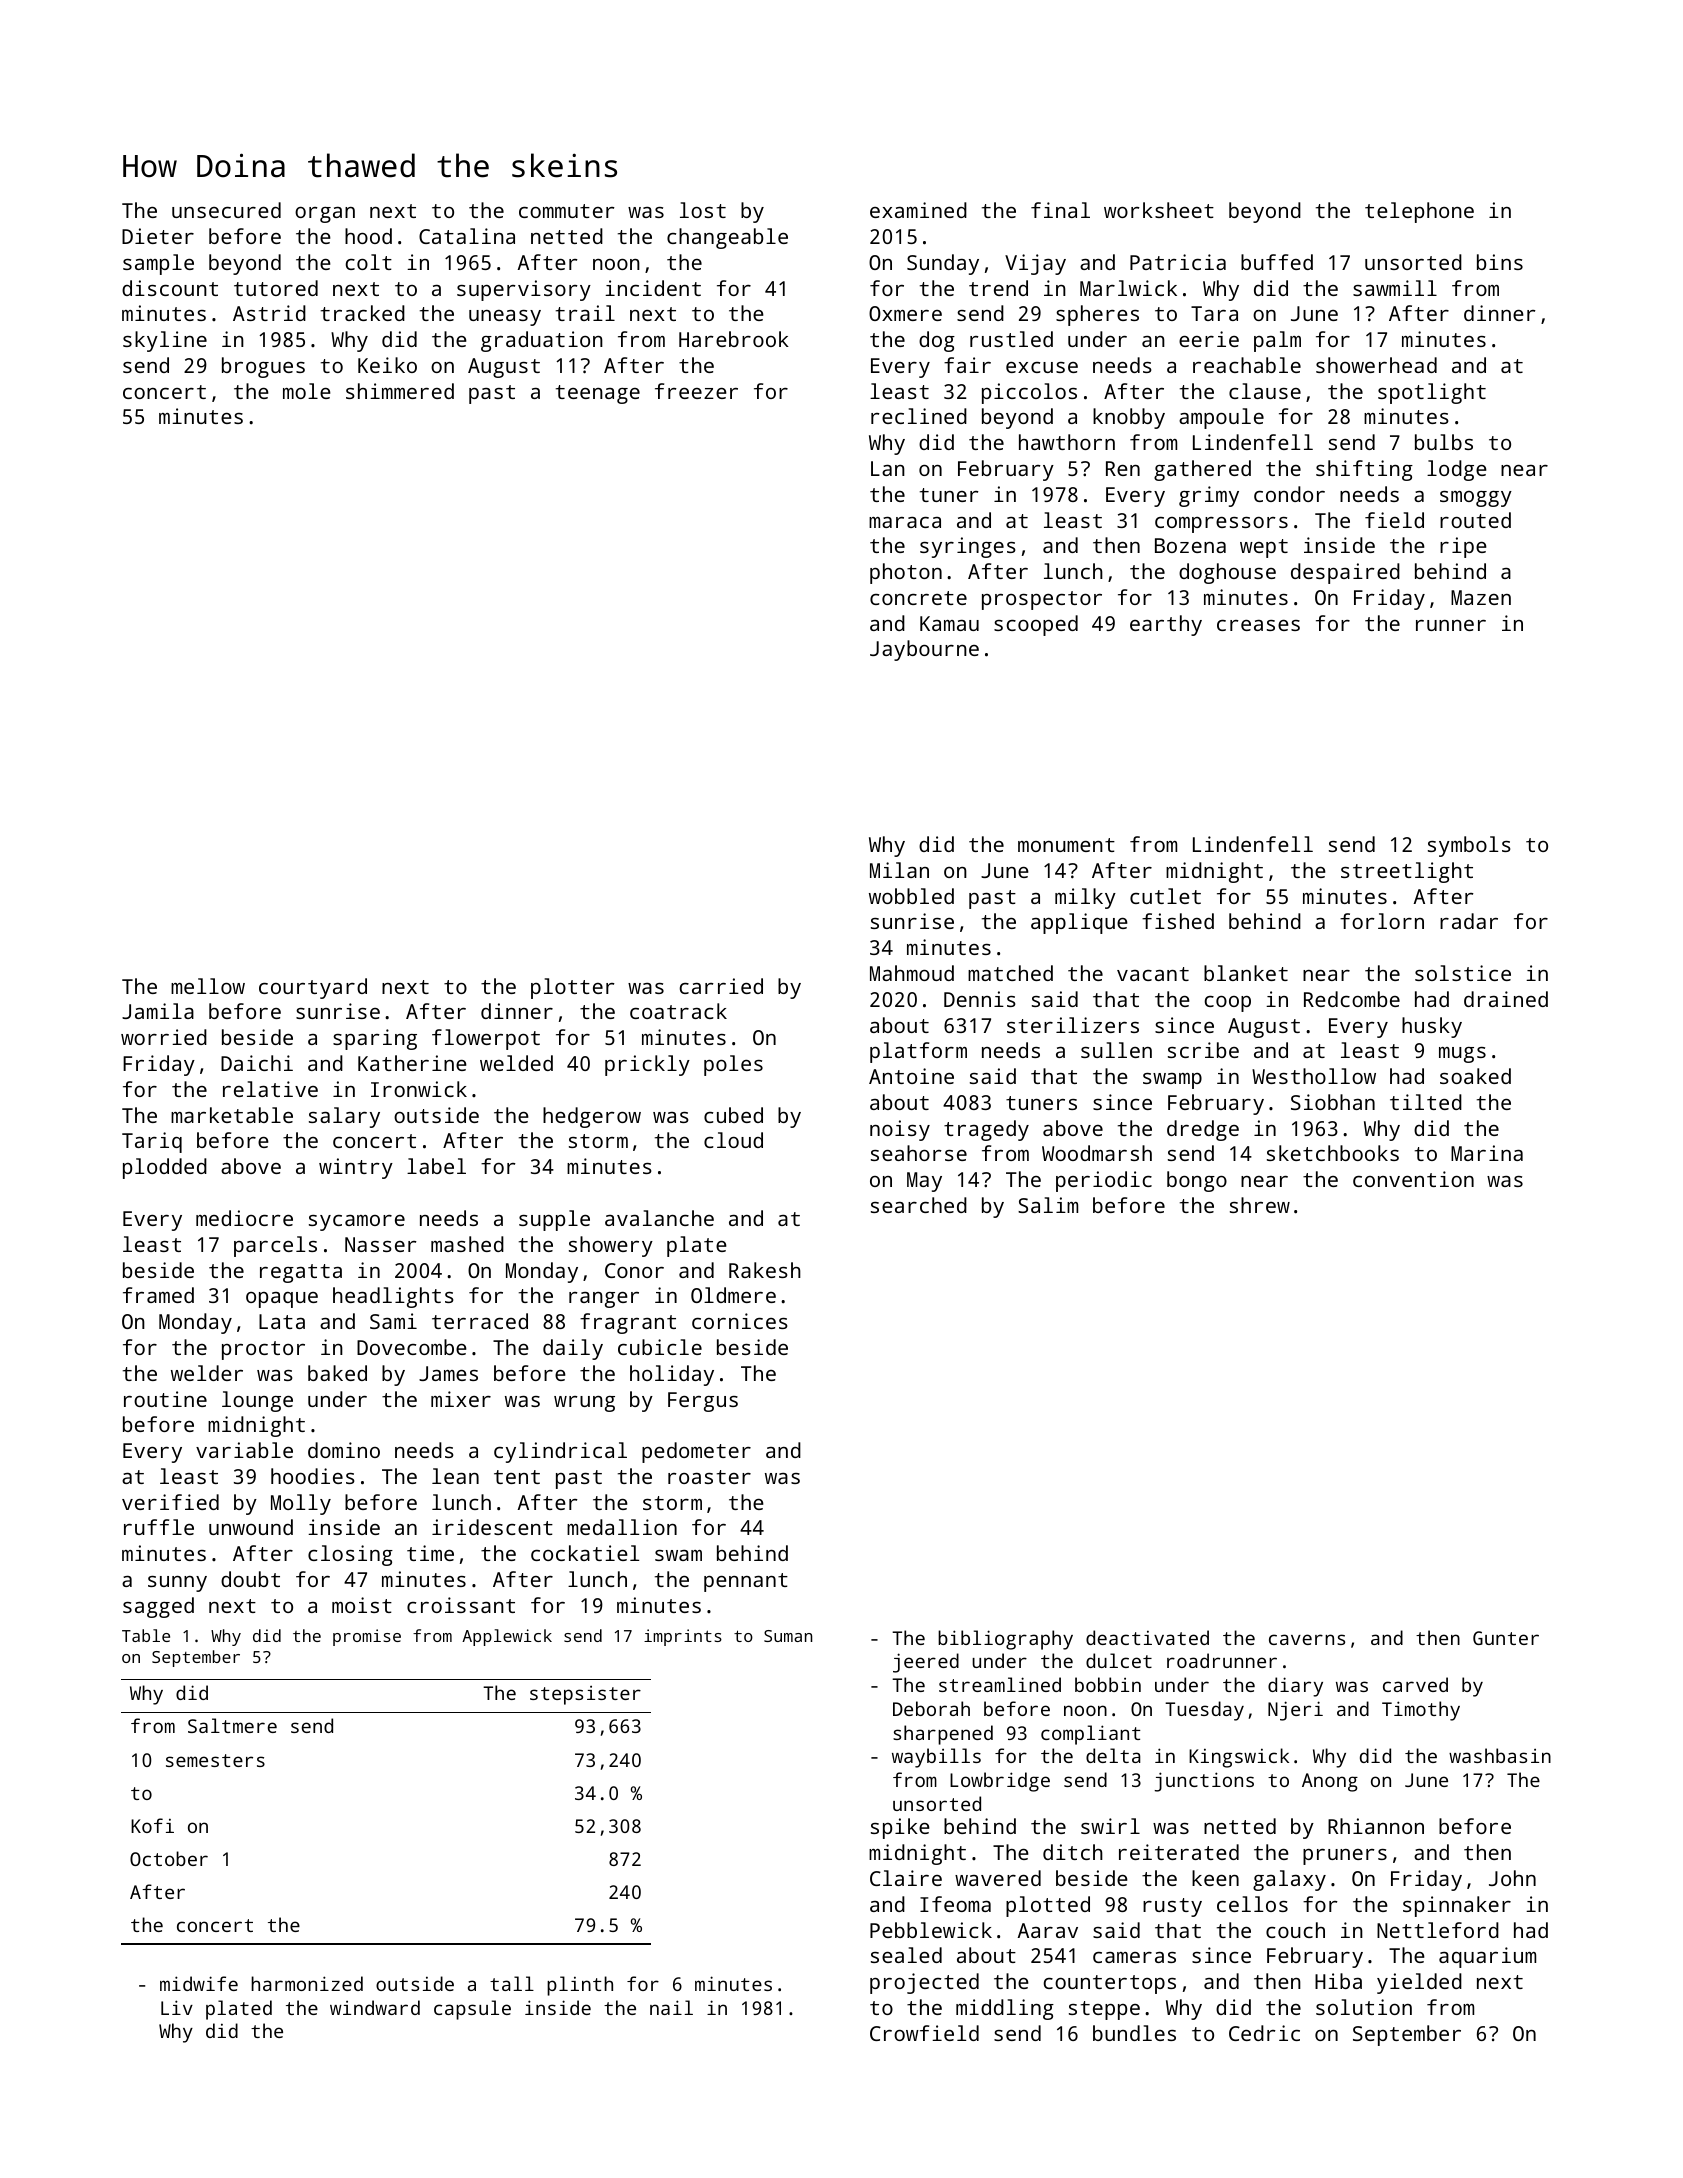 The image size is (1683, 2178). What do you see at coordinates (924, 650) in the document?
I see `Jaybourne` at bounding box center [924, 650].
